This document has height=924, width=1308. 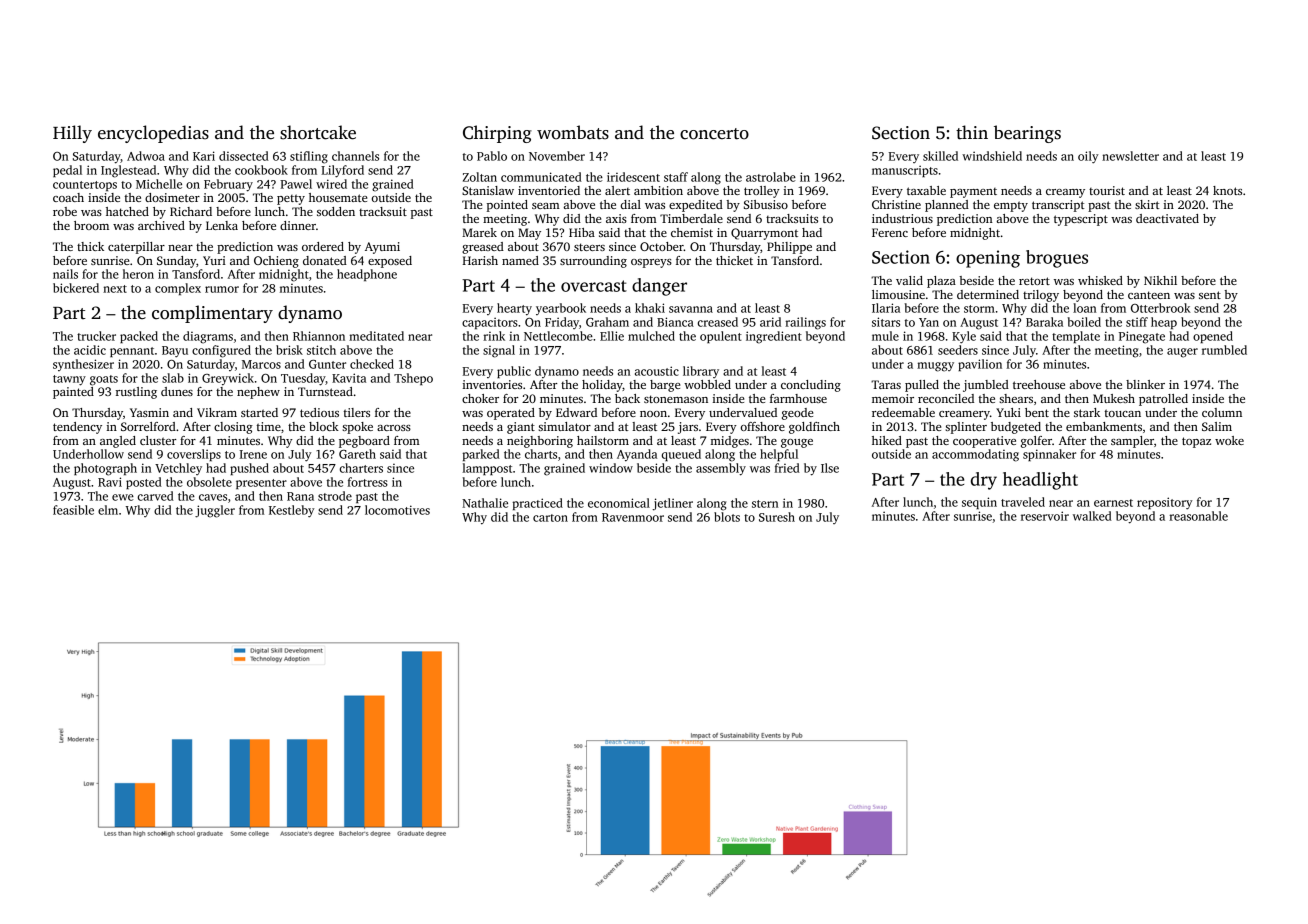 I want to click on Timberdale, so click(x=691, y=218).
